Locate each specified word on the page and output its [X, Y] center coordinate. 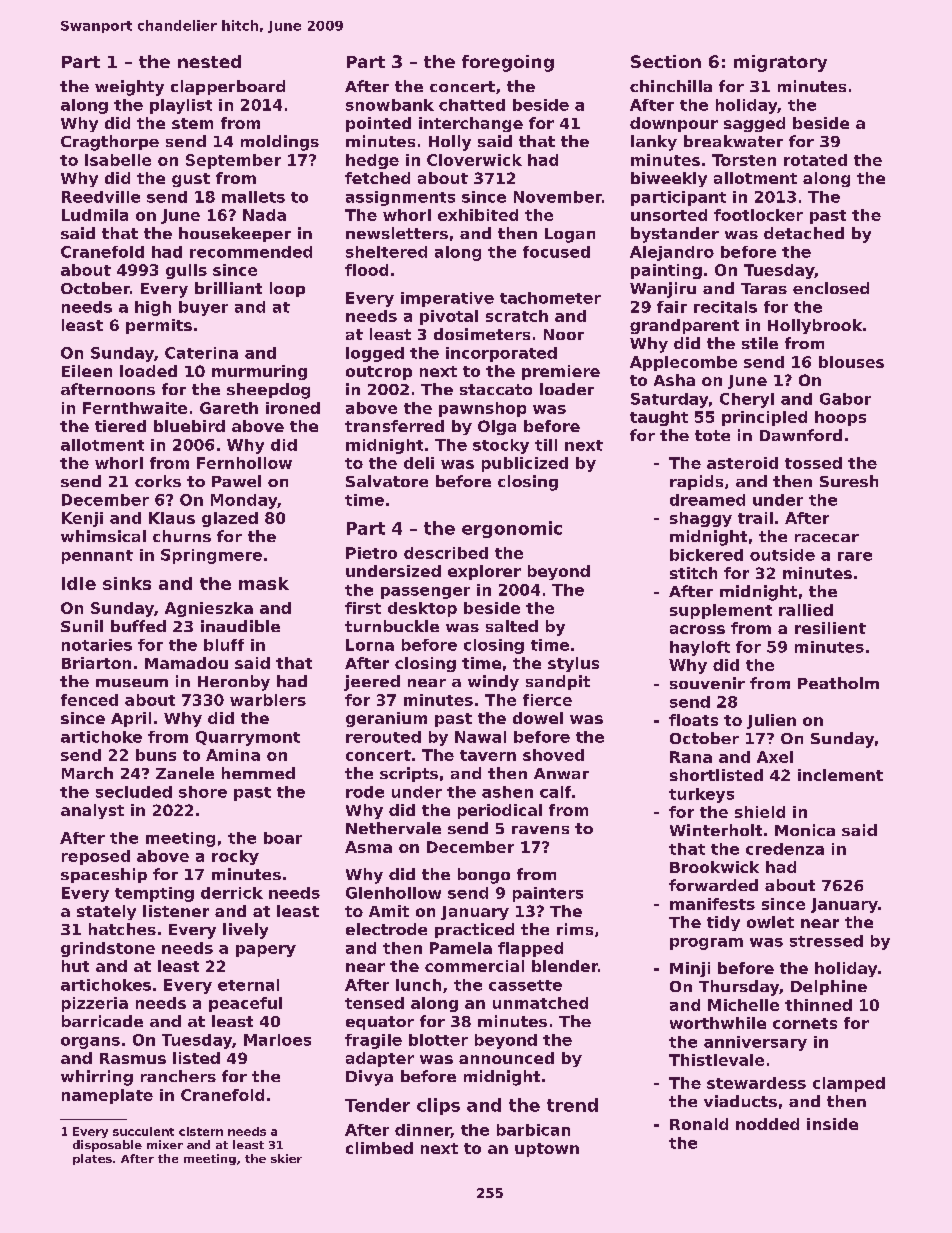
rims [575, 929]
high [153, 308]
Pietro [371, 553]
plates [92, 1159]
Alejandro [672, 253]
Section [666, 61]
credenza [785, 849]
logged [375, 354]
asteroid [742, 463]
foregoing [508, 63]
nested [209, 61]
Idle [79, 583]
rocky [235, 857]
